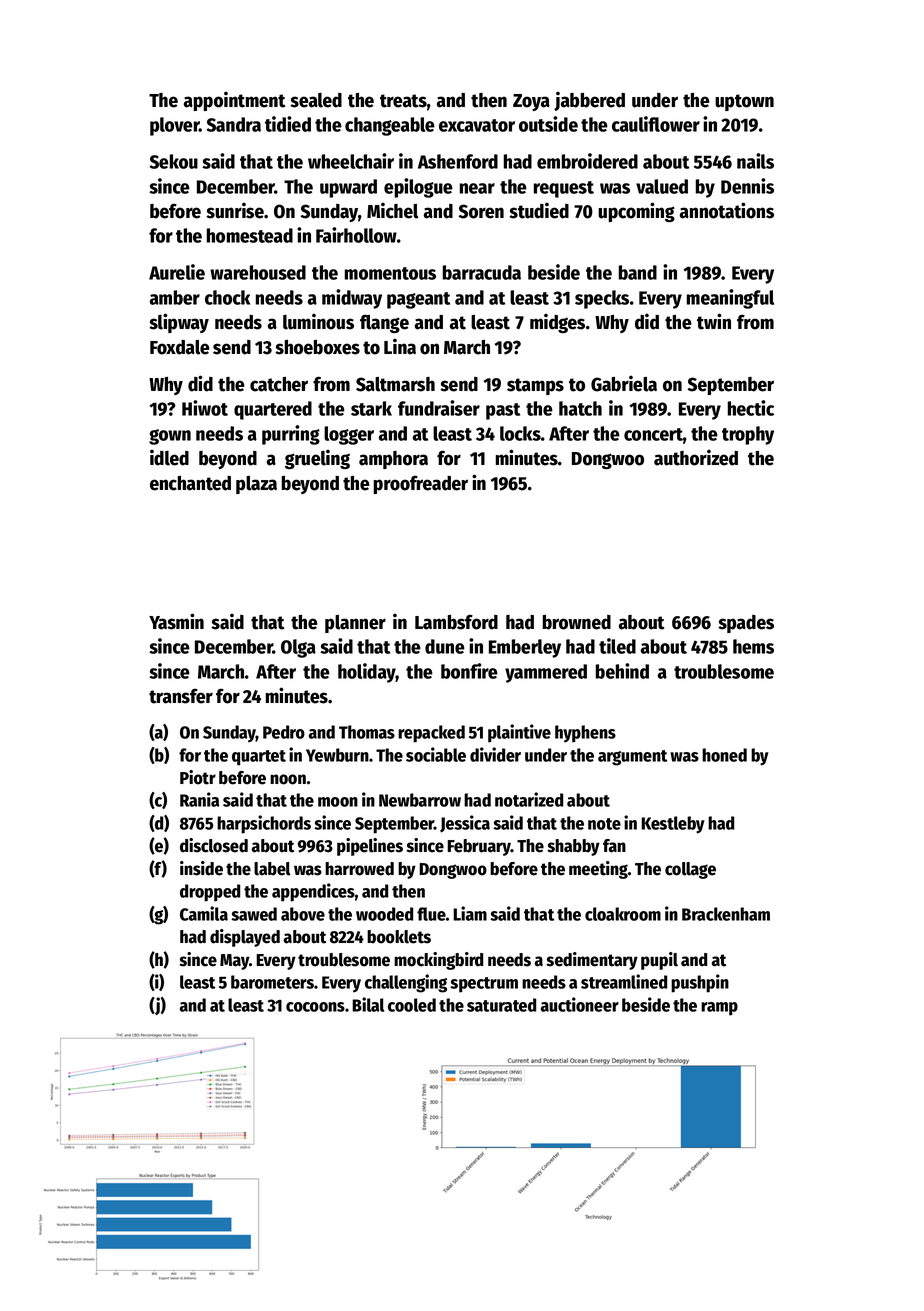 This document has width=924, height=1311. Describe the element at coordinates (313, 892) in the document. I see `appendices` at that location.
